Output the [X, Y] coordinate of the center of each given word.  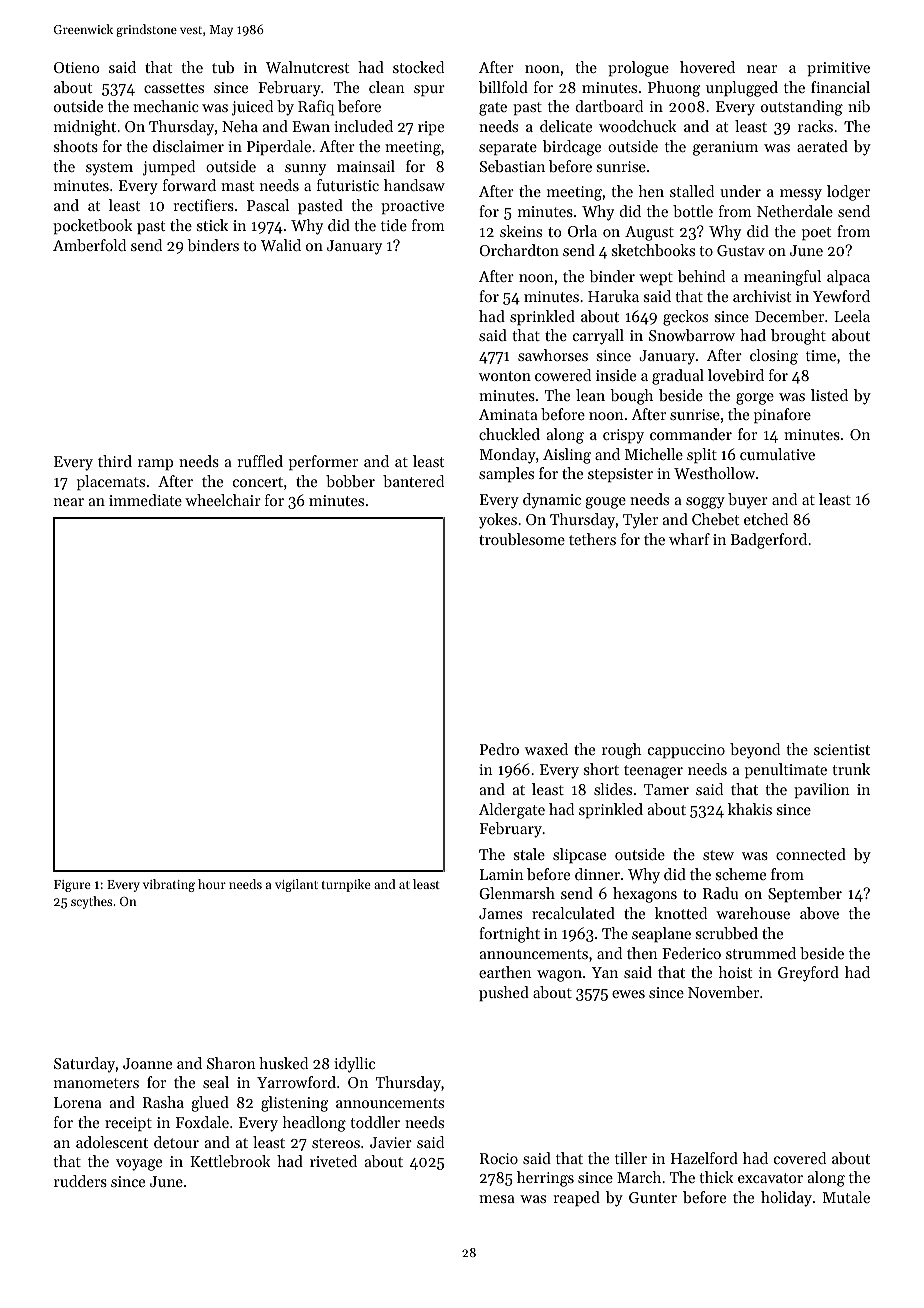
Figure [72, 886]
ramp [155, 464]
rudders [80, 1181]
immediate [145, 500]
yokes [498, 521]
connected [811, 854]
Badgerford [769, 541]
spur [429, 90]
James [500, 913]
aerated [822, 146]
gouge [605, 503]
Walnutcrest [307, 67]
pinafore [782, 415]
